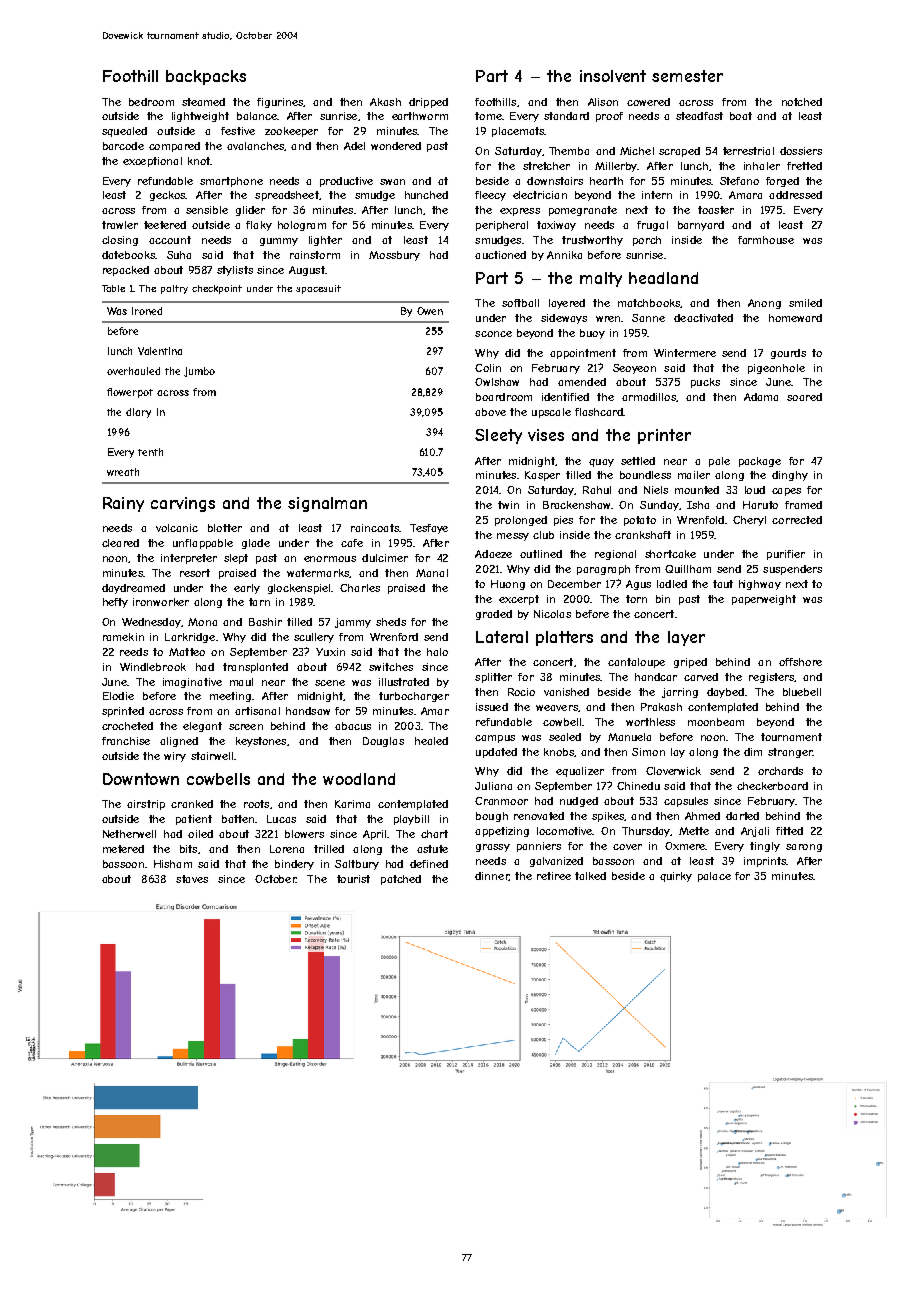  I want to click on screen, so click(246, 727).
